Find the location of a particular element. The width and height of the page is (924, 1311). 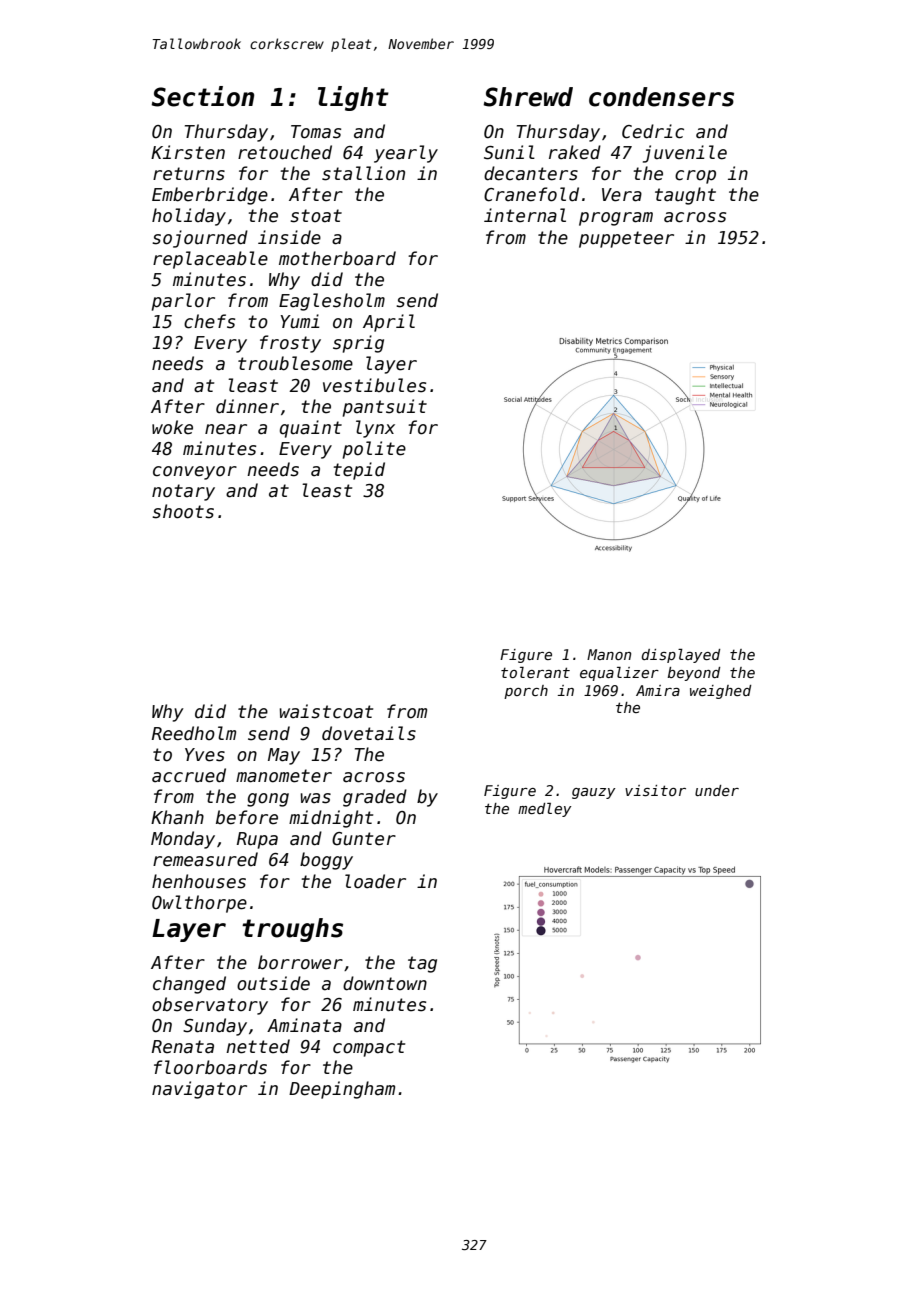

condensers is located at coordinates (661, 97).
